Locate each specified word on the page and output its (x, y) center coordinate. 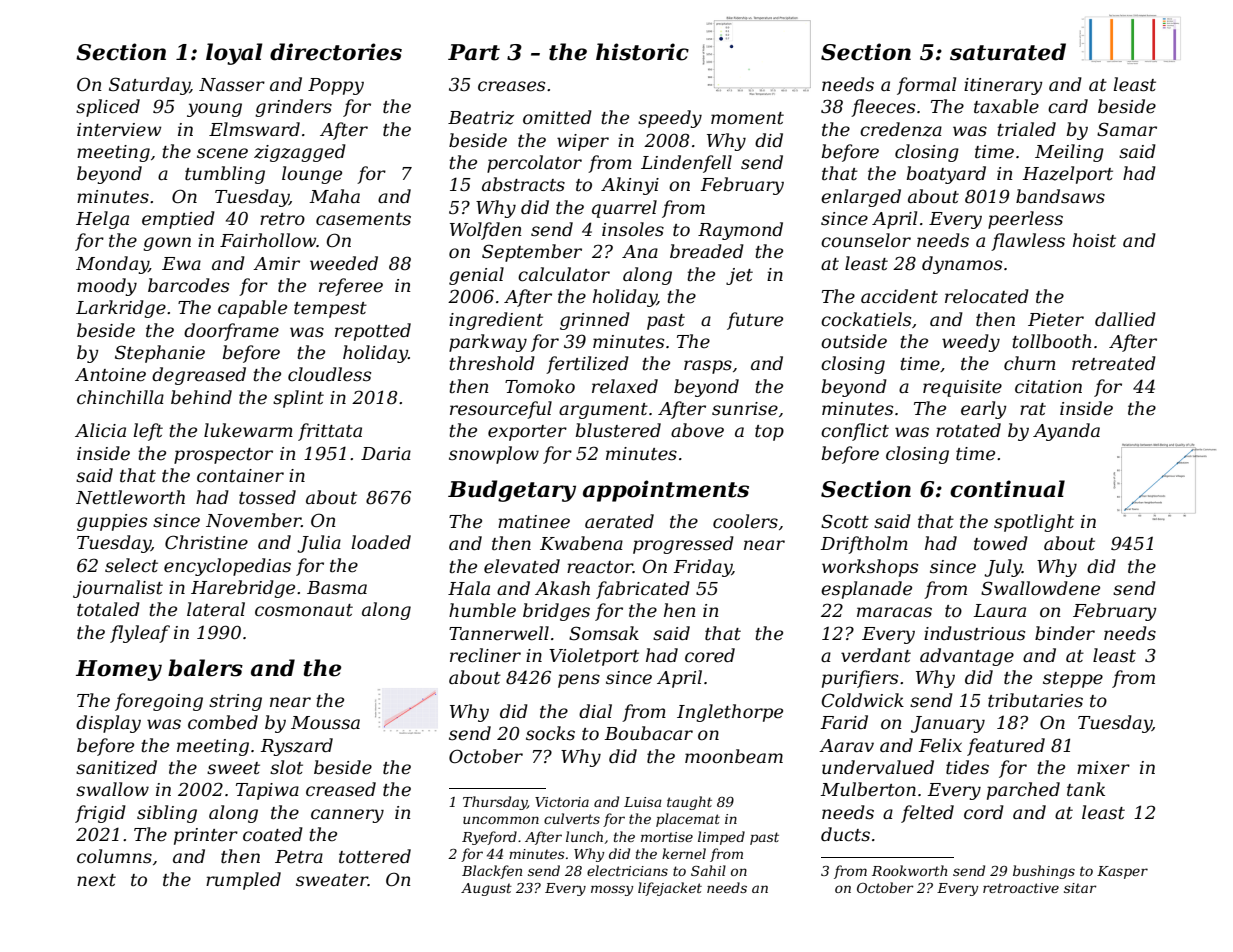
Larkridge (121, 309)
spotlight (1034, 523)
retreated (1114, 363)
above (697, 430)
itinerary (1003, 86)
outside (854, 341)
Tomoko (540, 386)
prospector (223, 456)
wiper (583, 142)
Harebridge (243, 589)
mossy (612, 890)
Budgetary (512, 491)
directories (336, 52)
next (96, 880)
